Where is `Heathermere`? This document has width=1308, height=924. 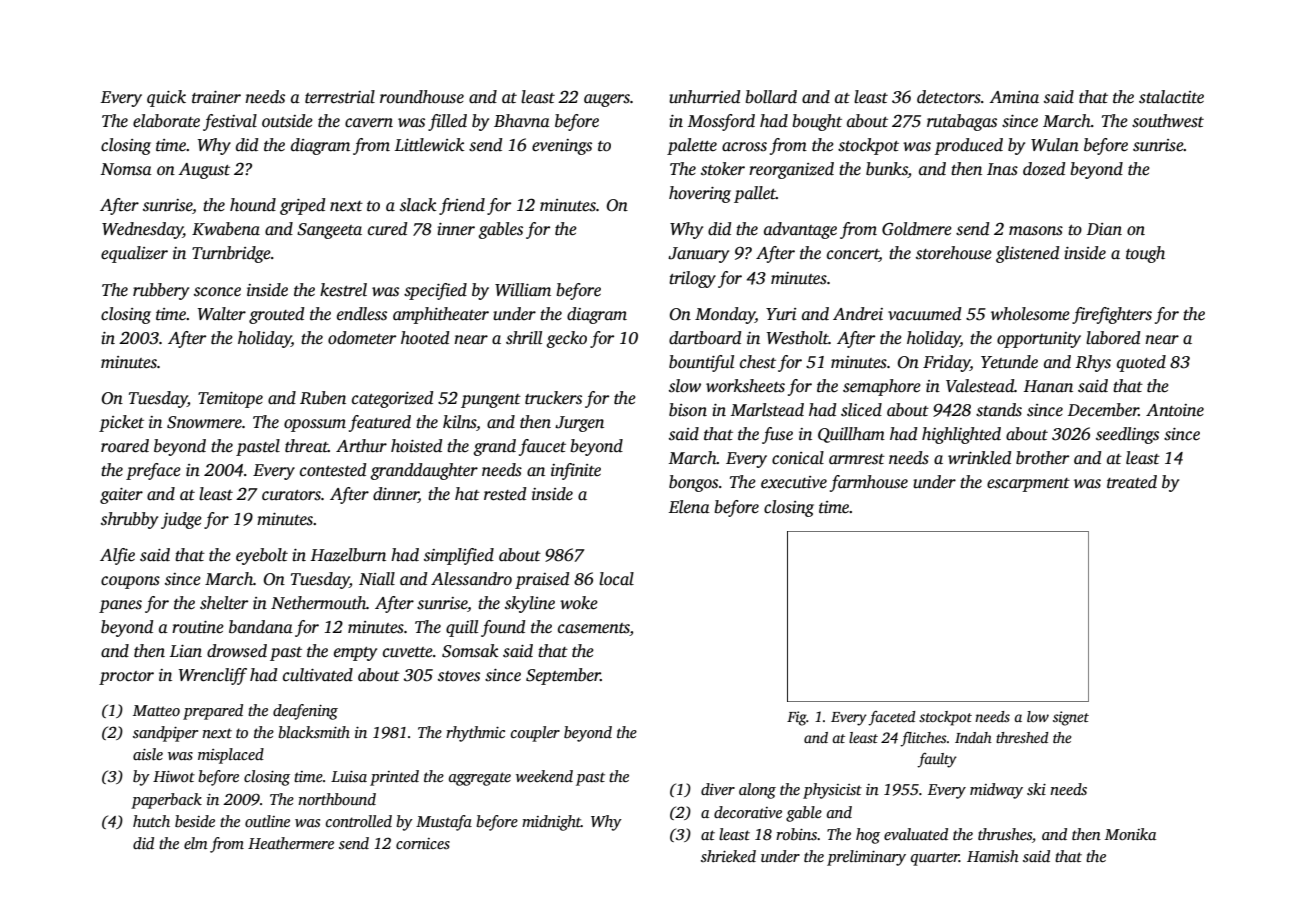 Heathermere is located at coordinates (291, 843).
